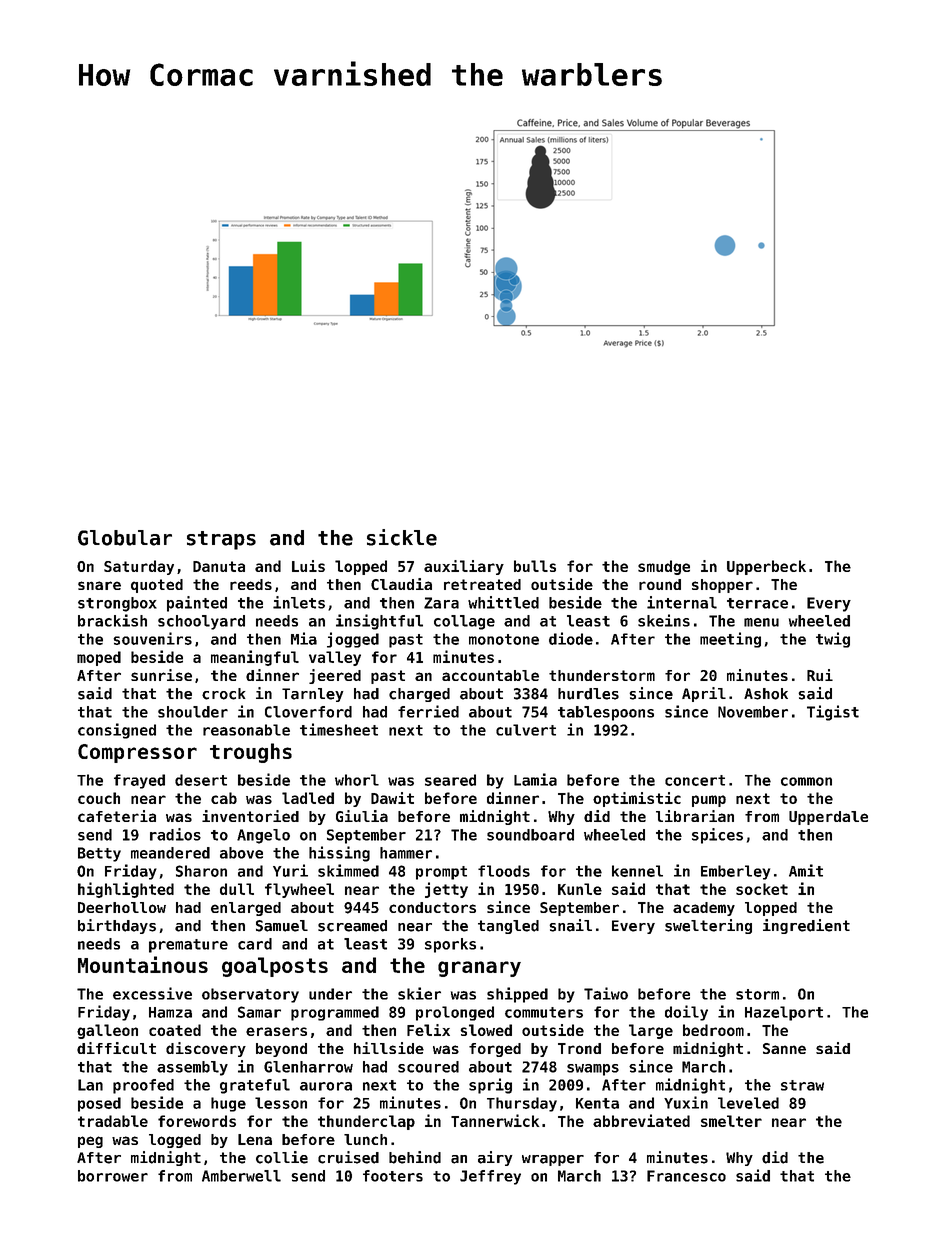 The width and height of the screenshot is (952, 1233). What do you see at coordinates (806, 926) in the screenshot?
I see `ingredient` at bounding box center [806, 926].
